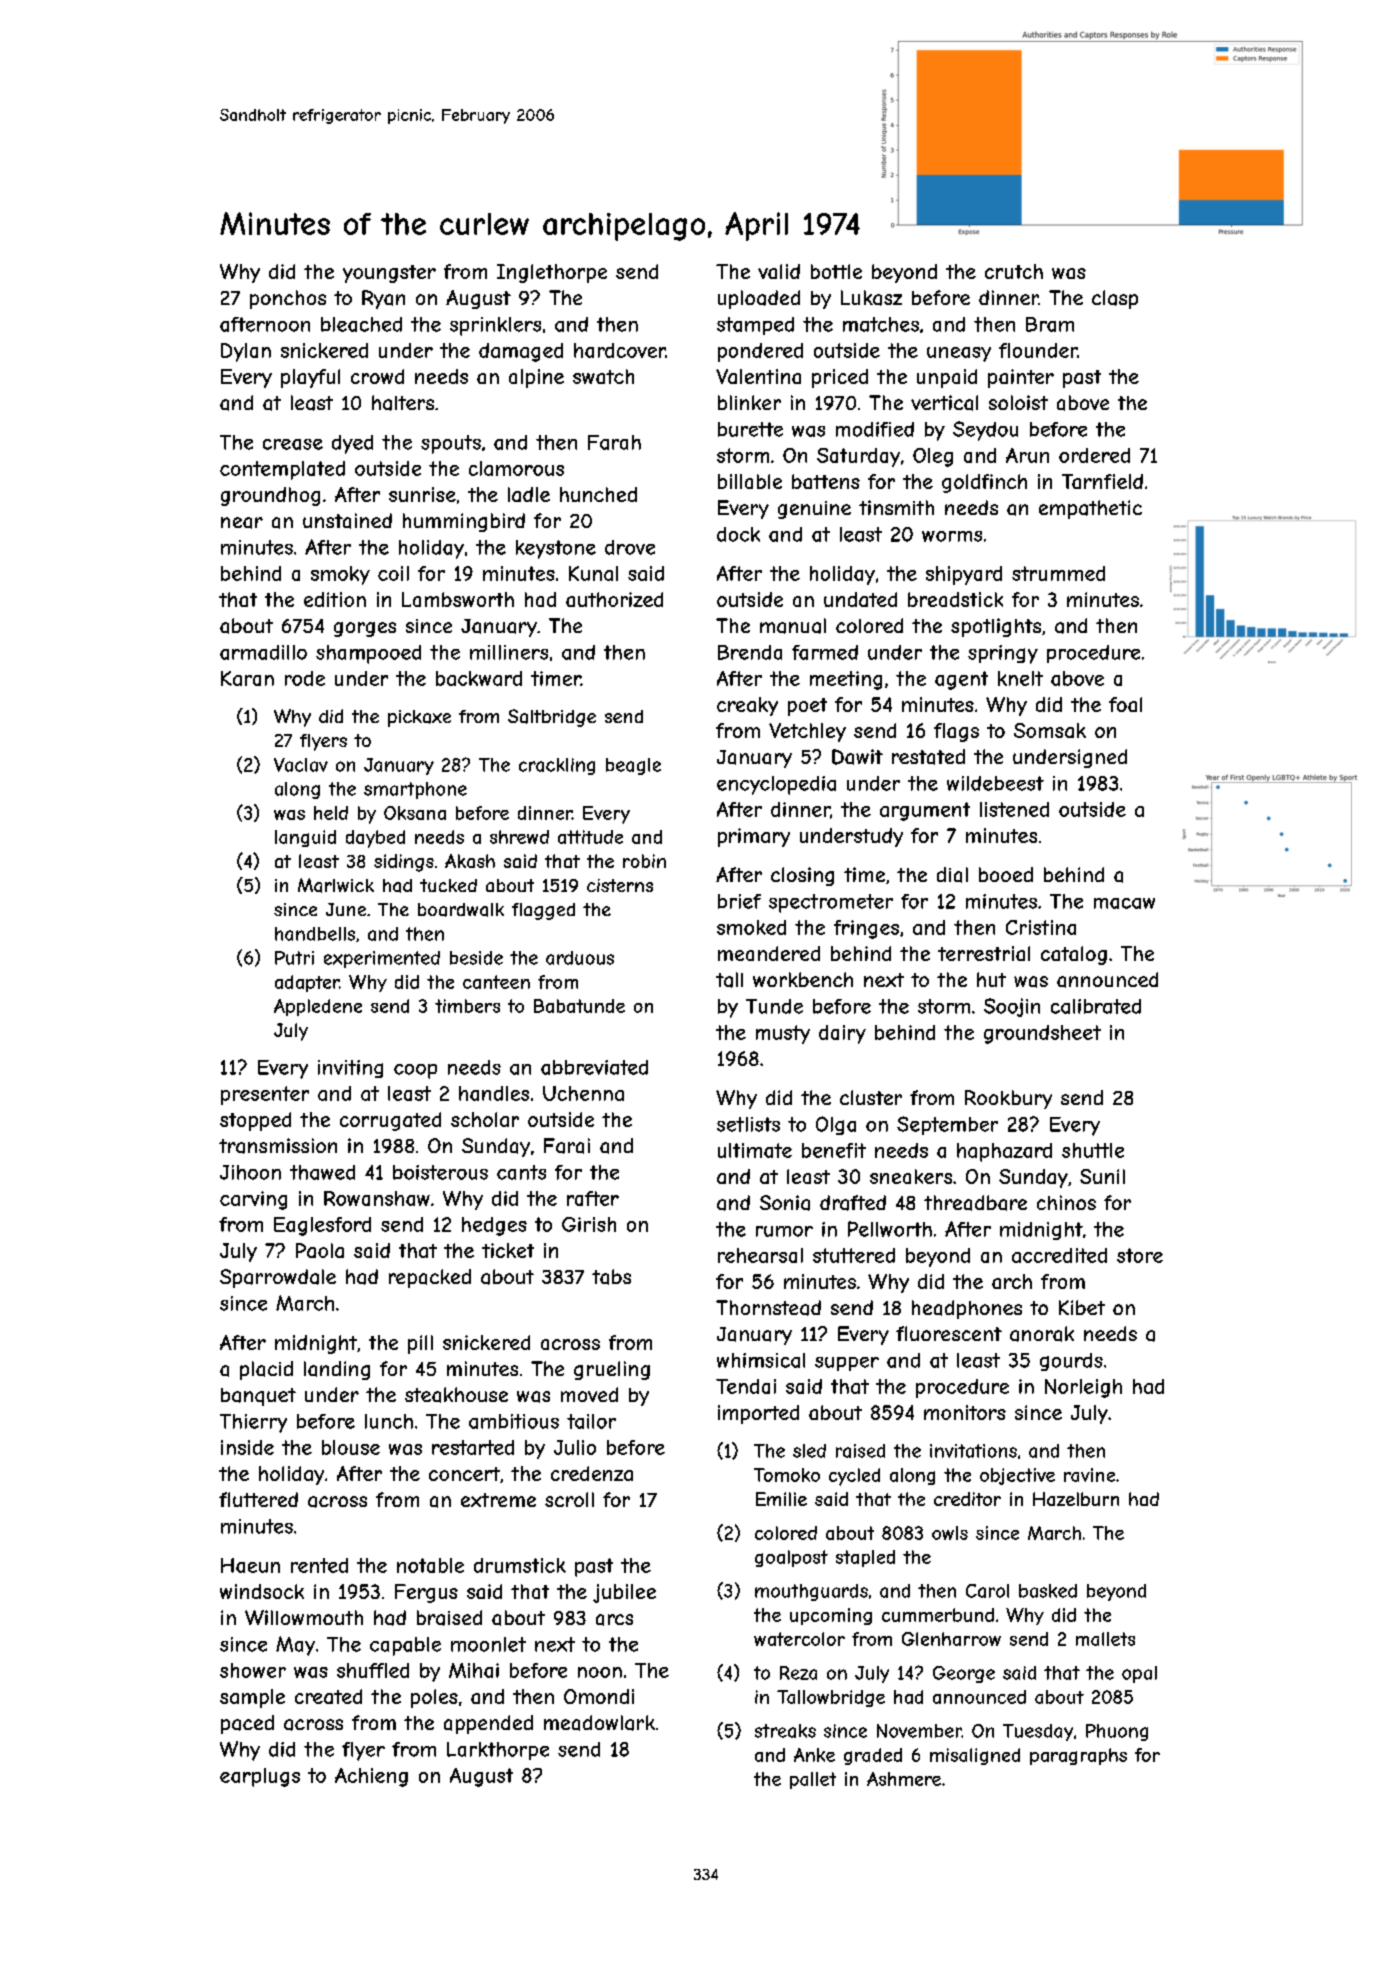 The image size is (1386, 1969). What do you see at coordinates (567, 1146) in the screenshot?
I see `Farai` at bounding box center [567, 1146].
